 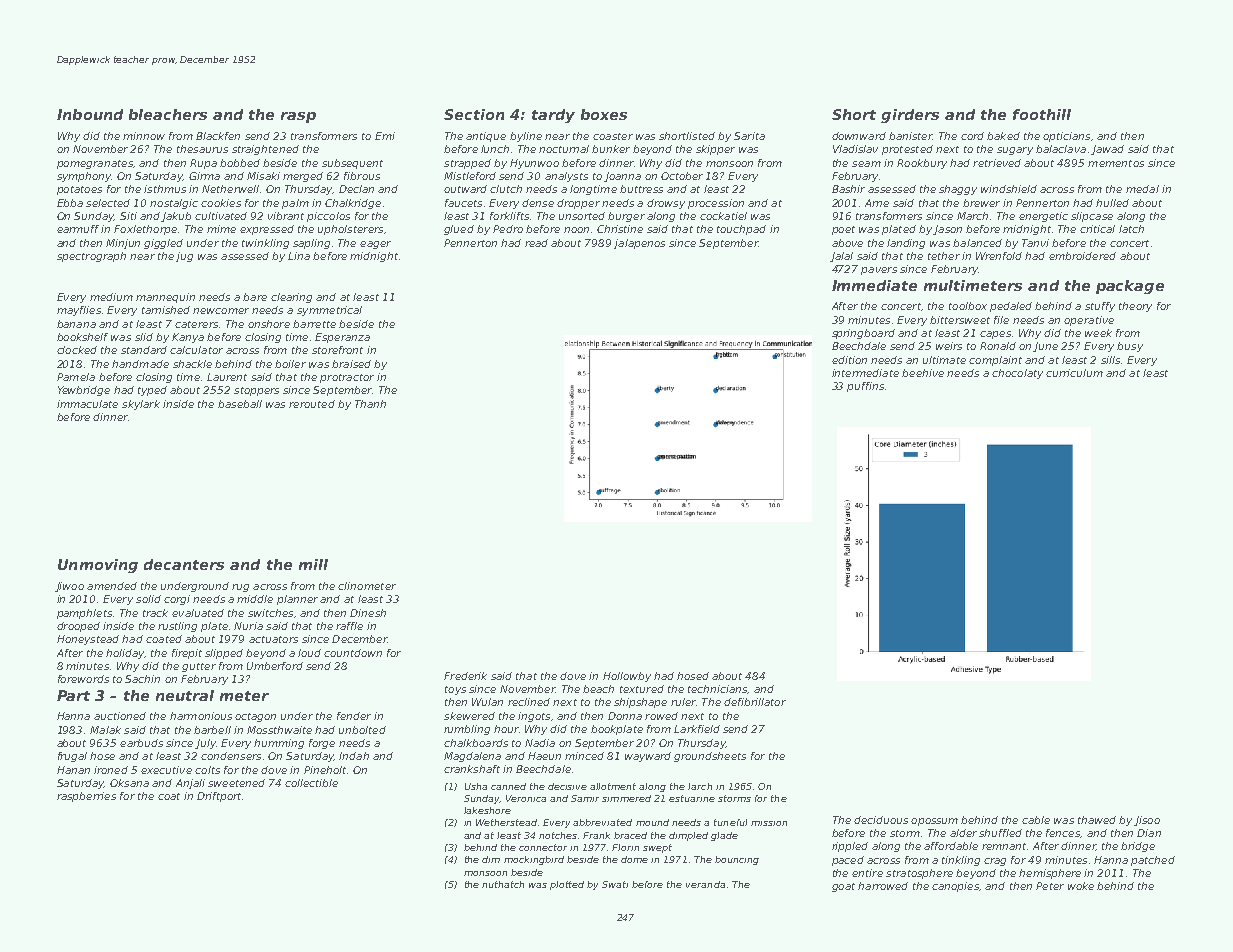 What do you see at coordinates (947, 230) in the page?
I see `Jason` at bounding box center [947, 230].
